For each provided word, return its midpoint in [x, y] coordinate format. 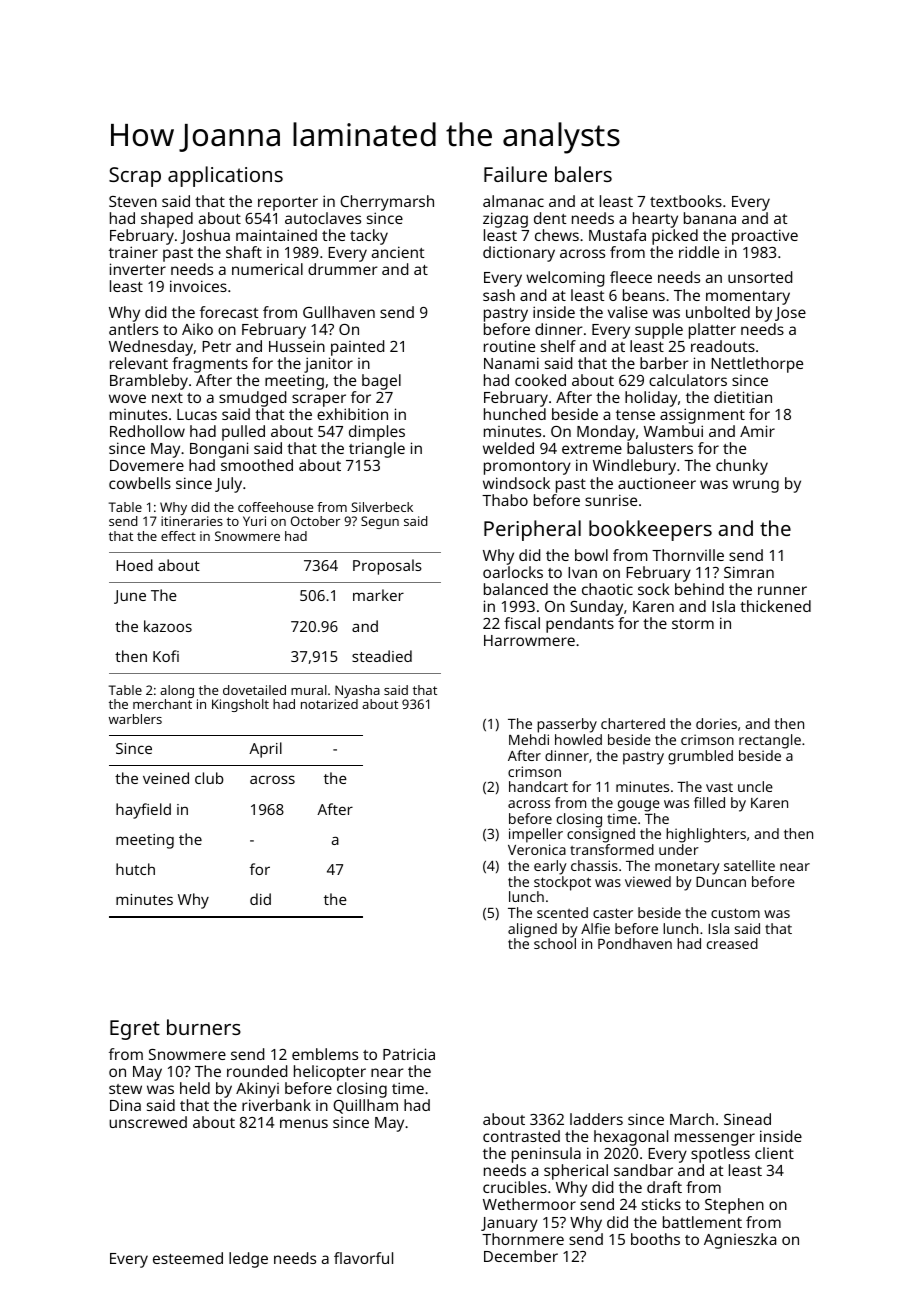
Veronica [537, 849]
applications [225, 176]
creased [732, 943]
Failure [515, 174]
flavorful [363, 1258]
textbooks [686, 201]
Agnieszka [740, 1241]
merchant [162, 704]
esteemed [188, 1258]
